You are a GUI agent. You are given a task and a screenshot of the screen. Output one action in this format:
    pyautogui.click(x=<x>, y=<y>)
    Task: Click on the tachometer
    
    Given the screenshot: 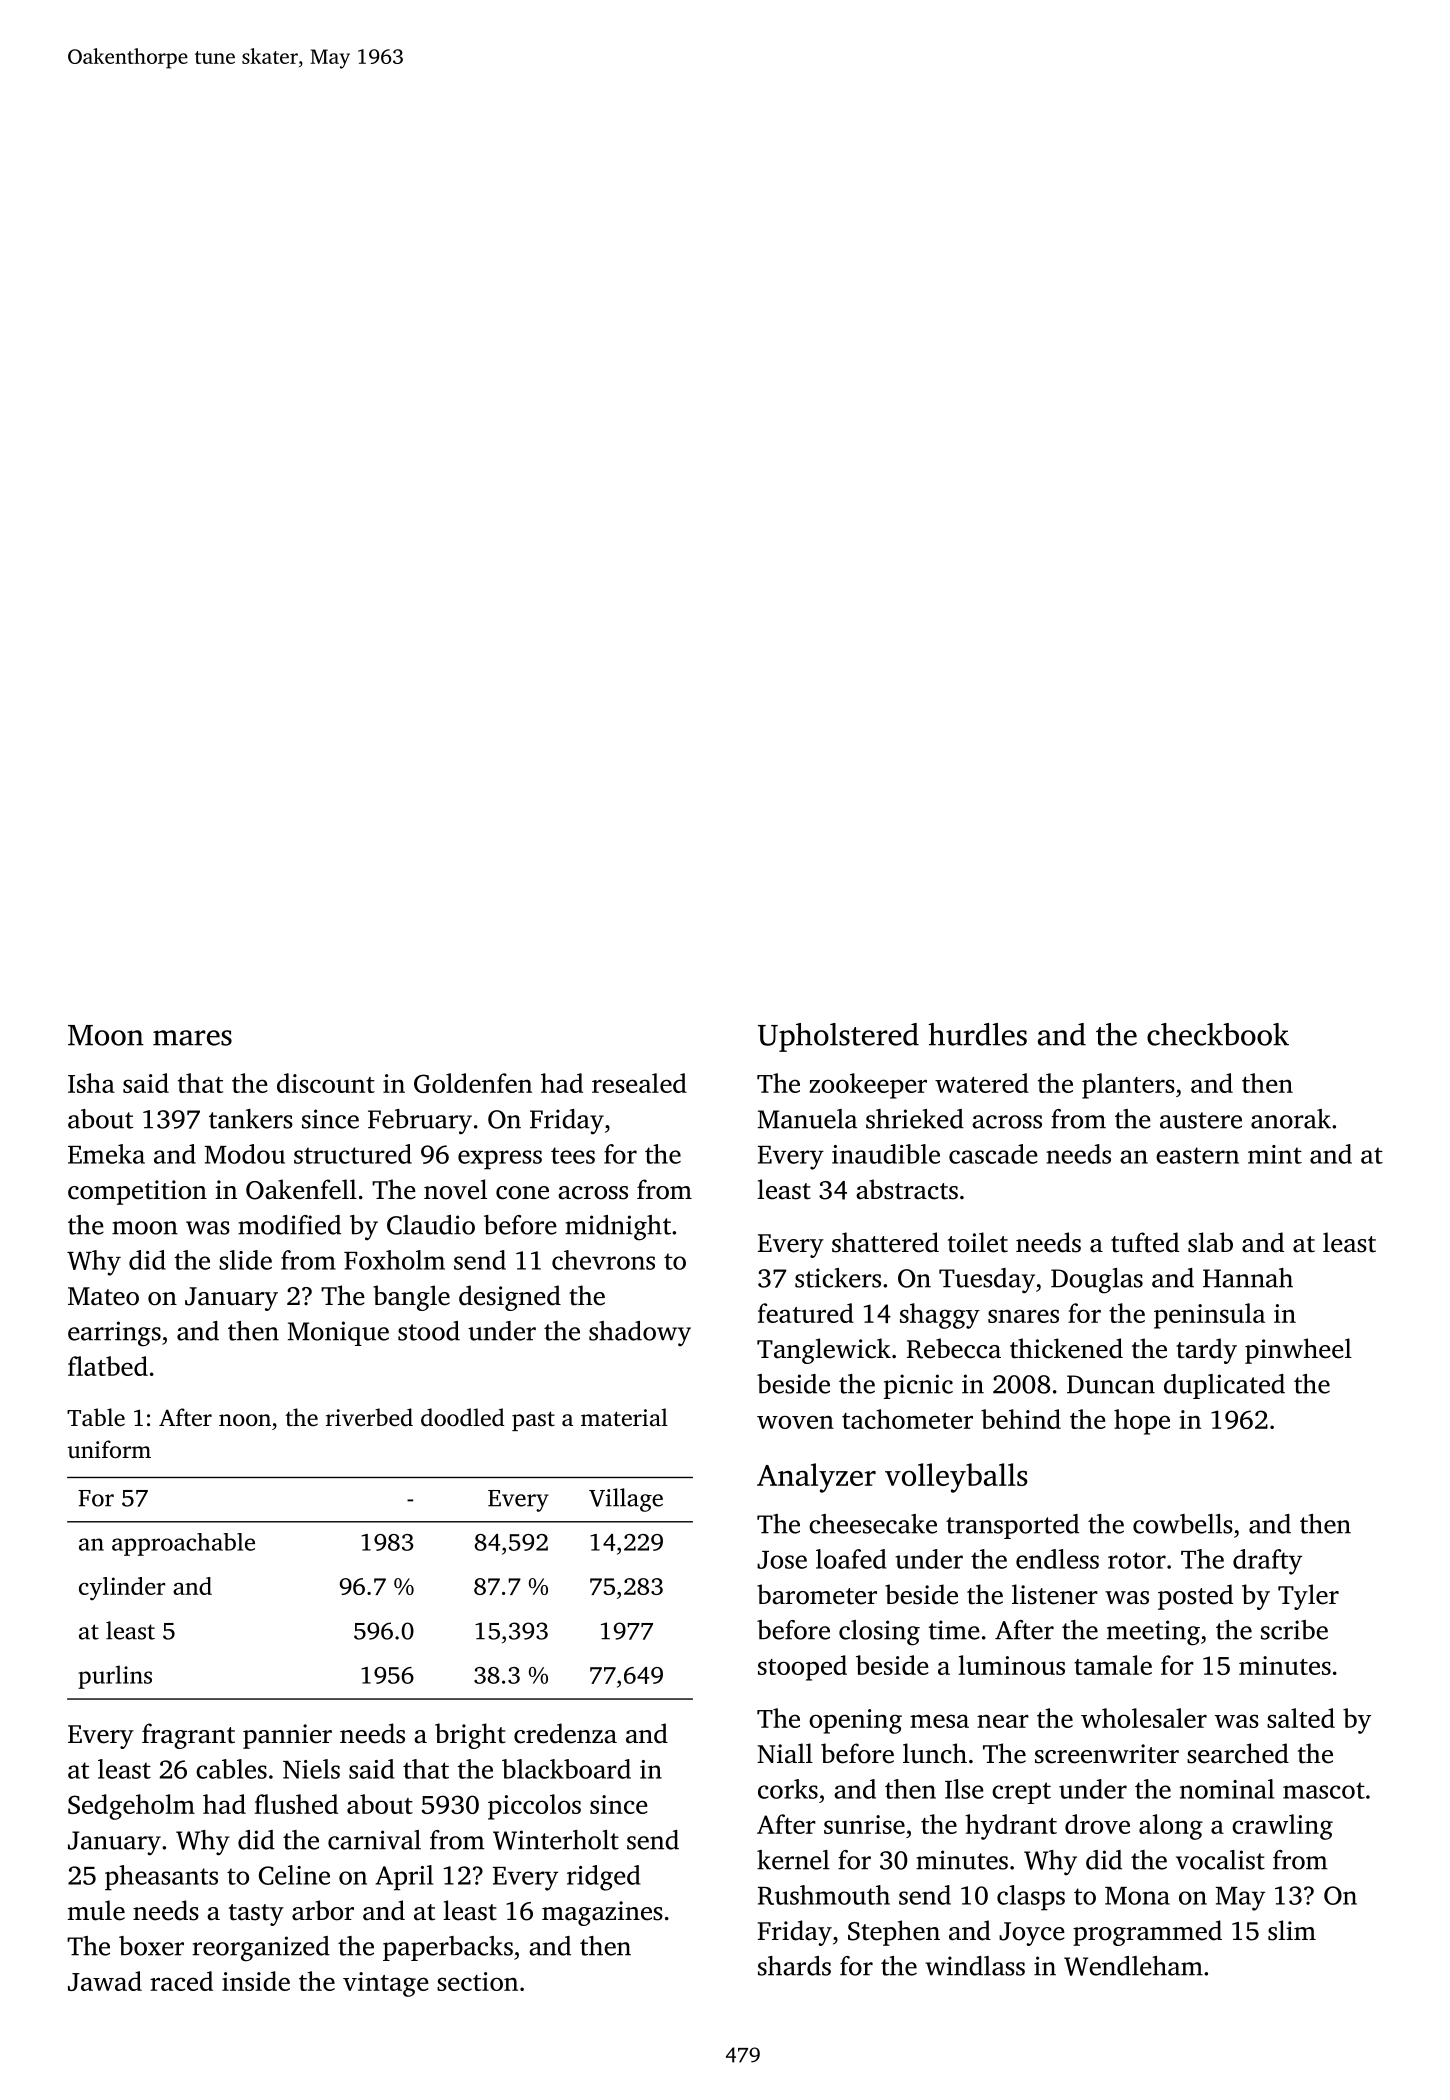 What is the action you would take?
    pyautogui.click(x=907, y=1419)
